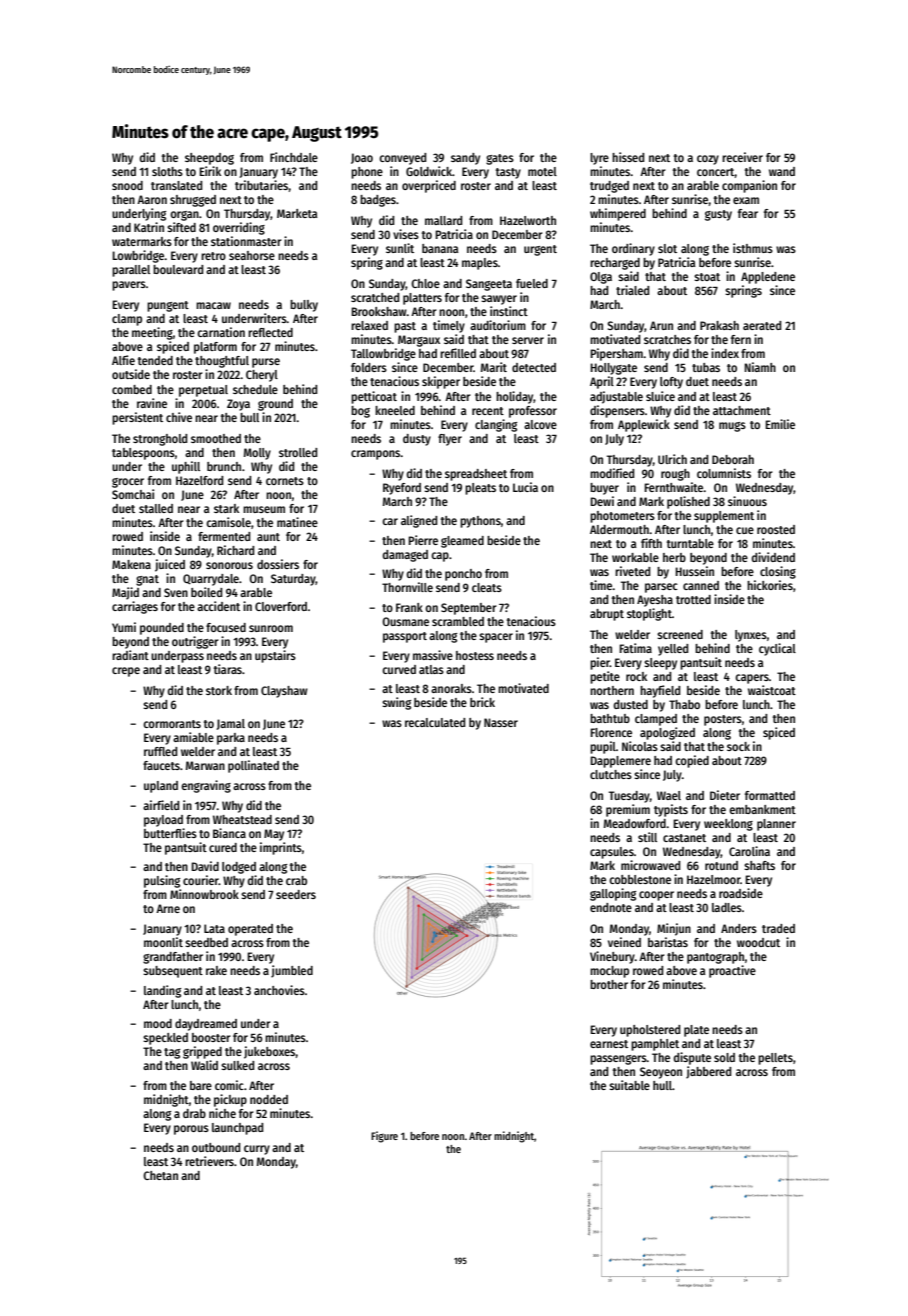 This page has height=1316, width=908. Describe the element at coordinates (262, 186) in the page. I see `tributaries` at that location.
